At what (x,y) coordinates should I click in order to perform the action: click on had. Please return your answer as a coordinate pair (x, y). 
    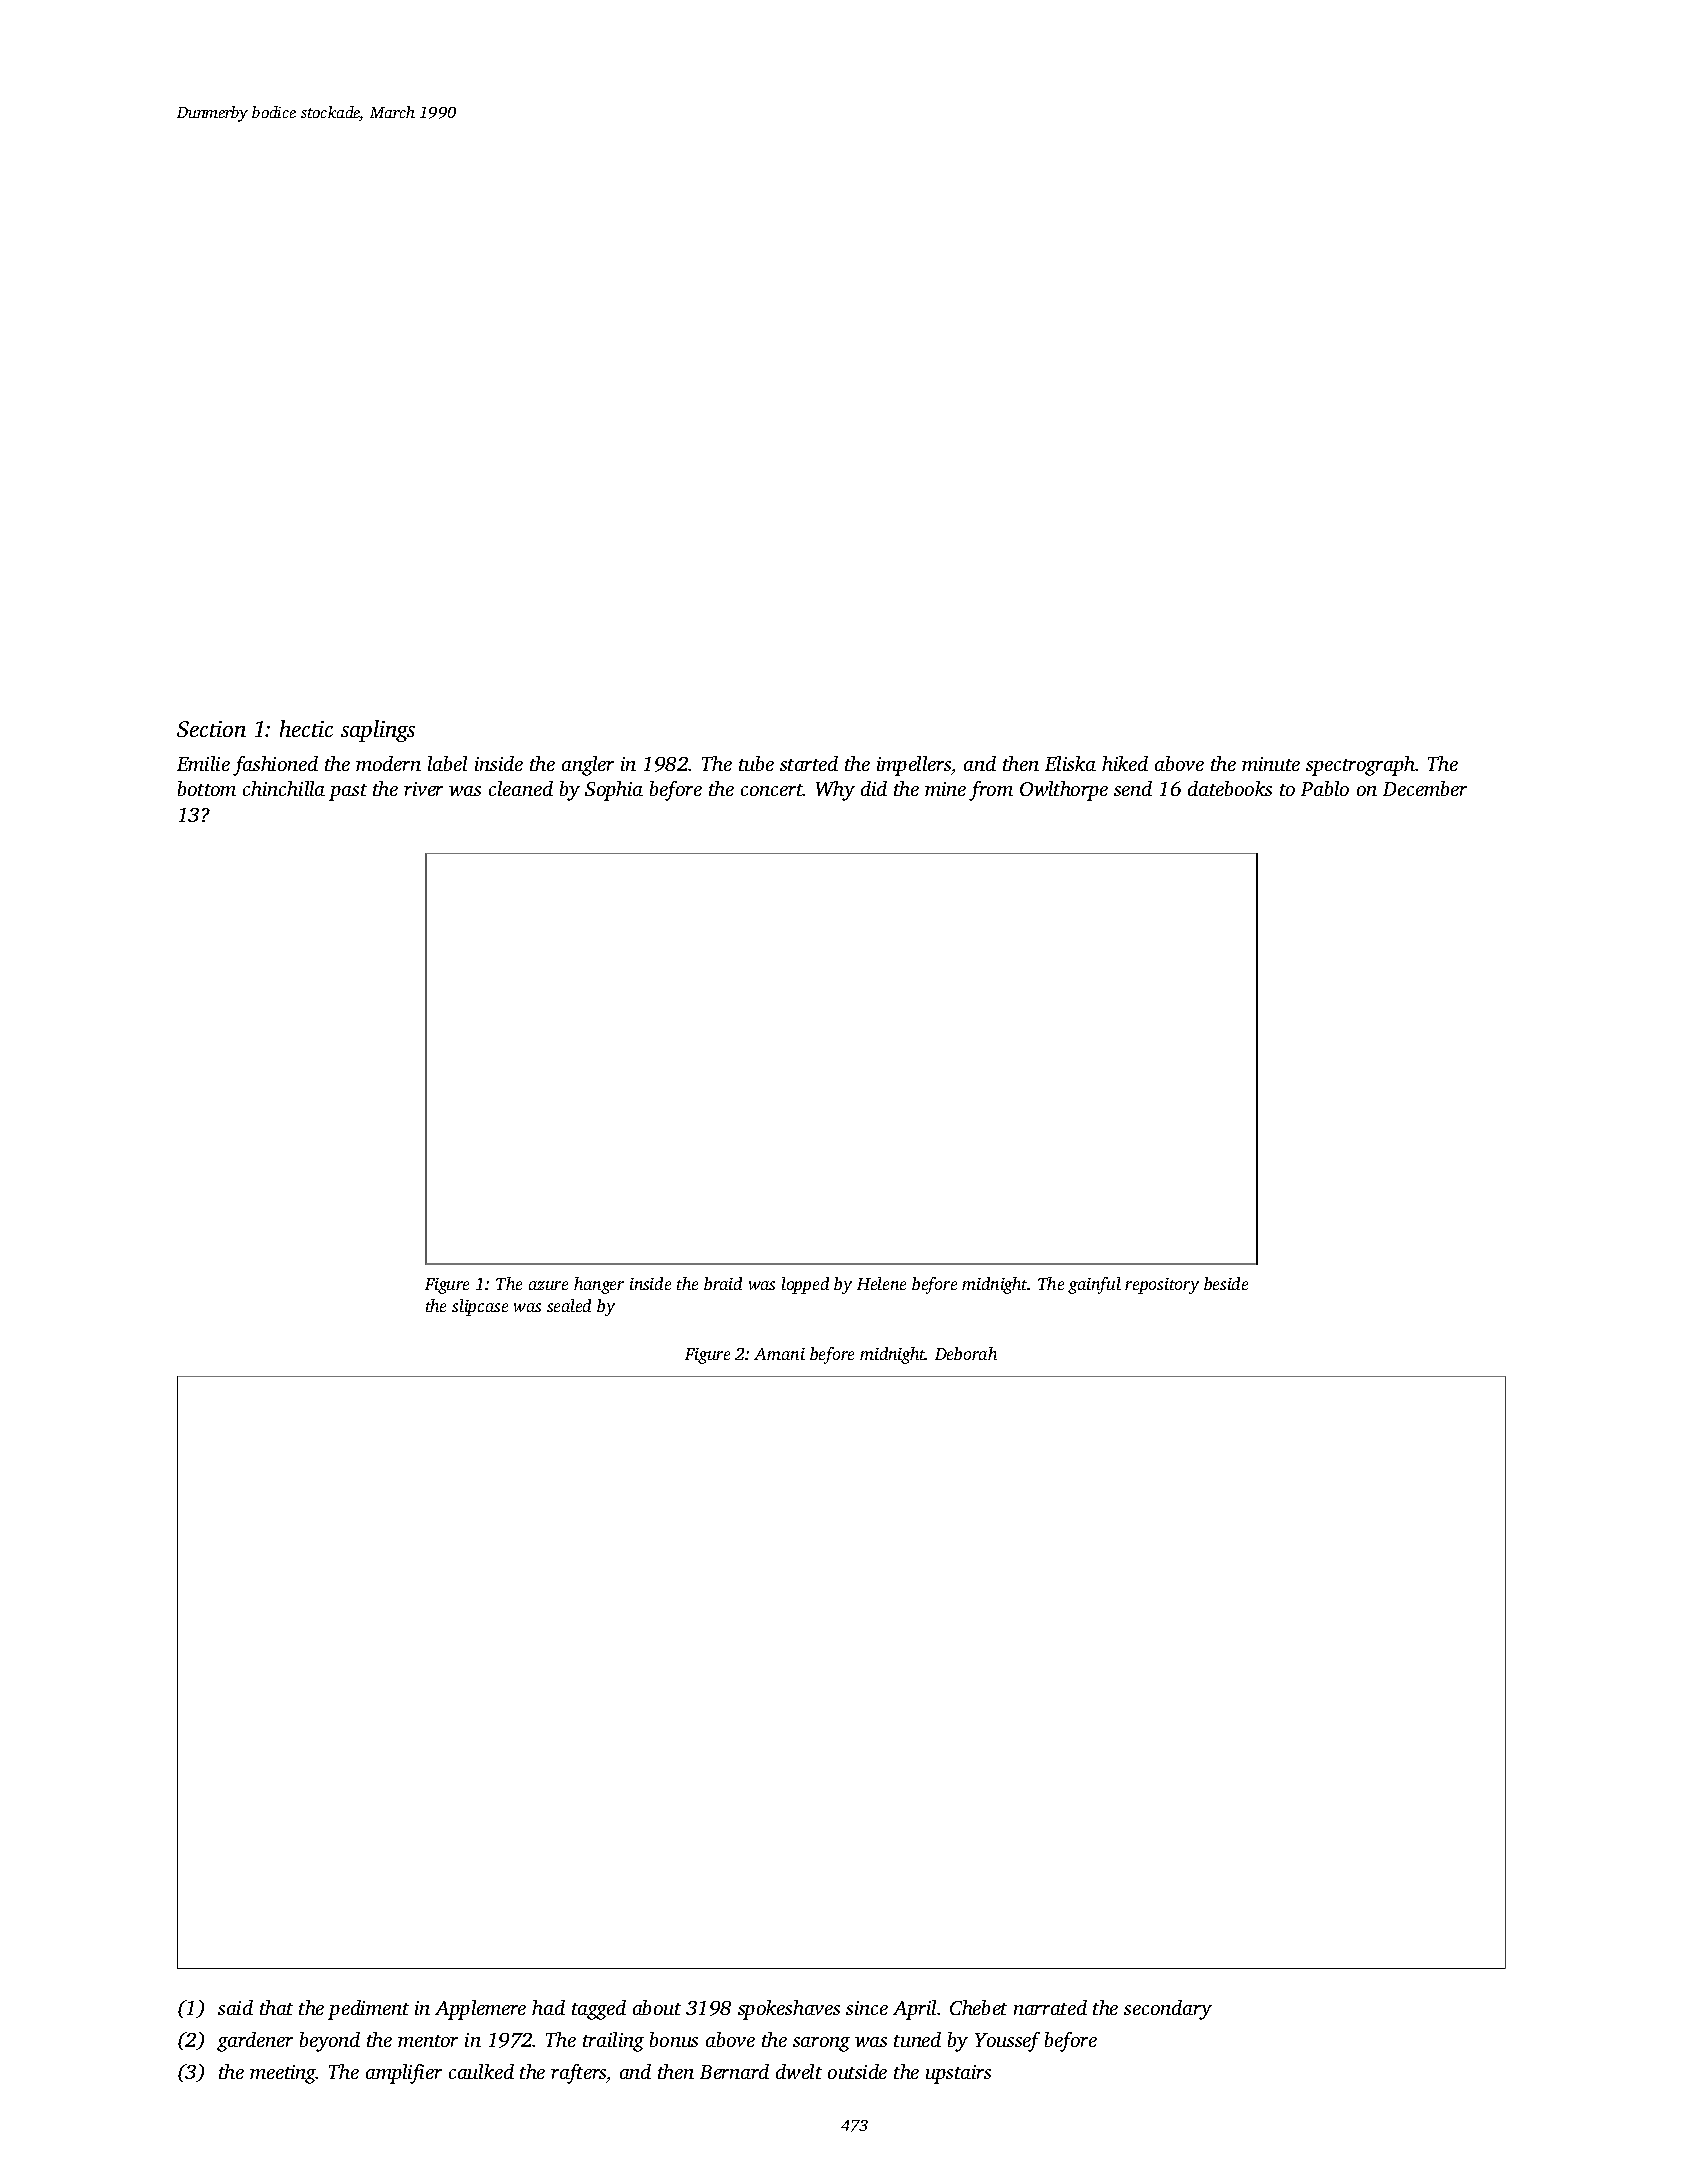
    Looking at the image, I should click on (548, 2007).
